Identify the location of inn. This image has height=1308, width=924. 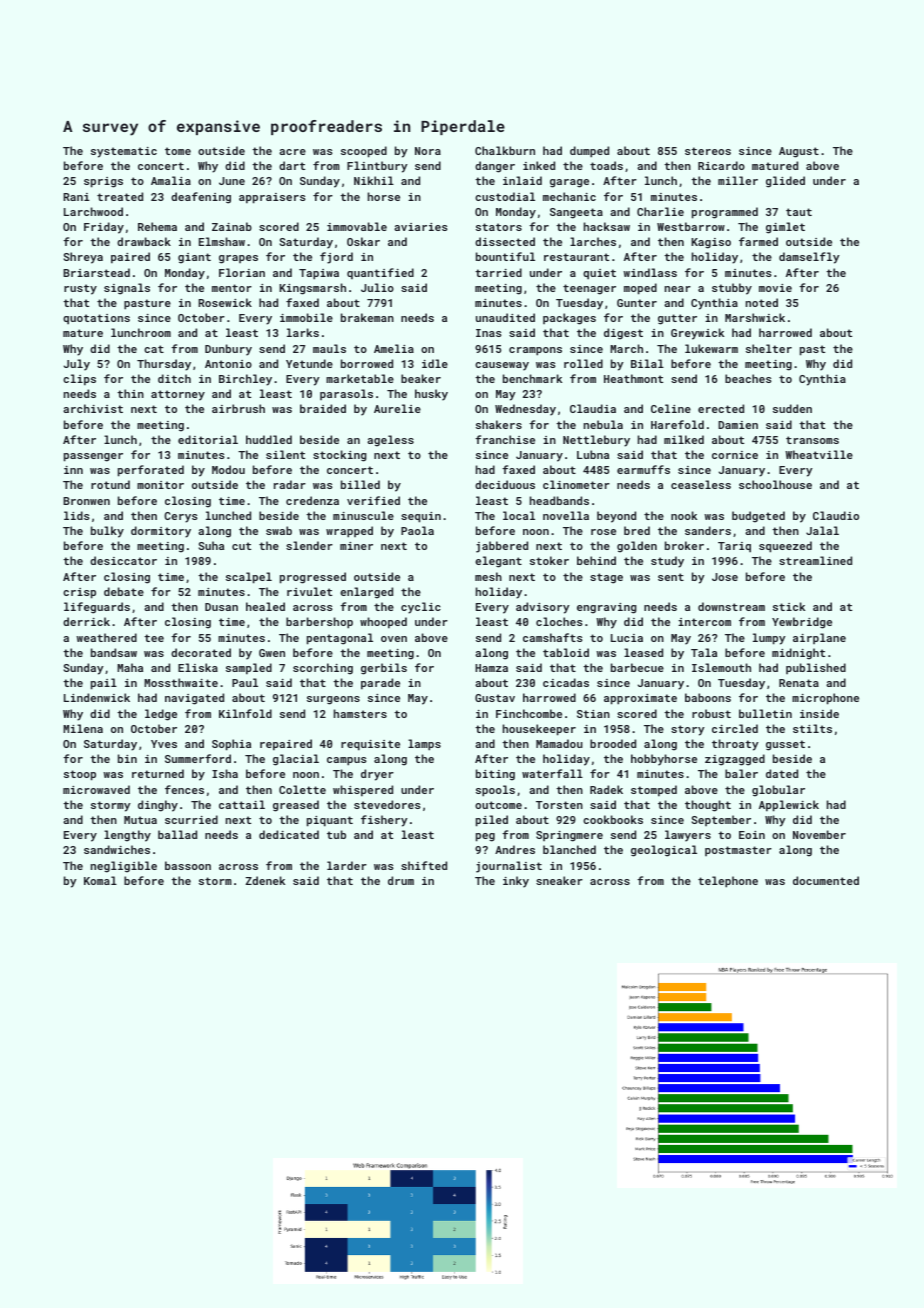
(73, 470).
